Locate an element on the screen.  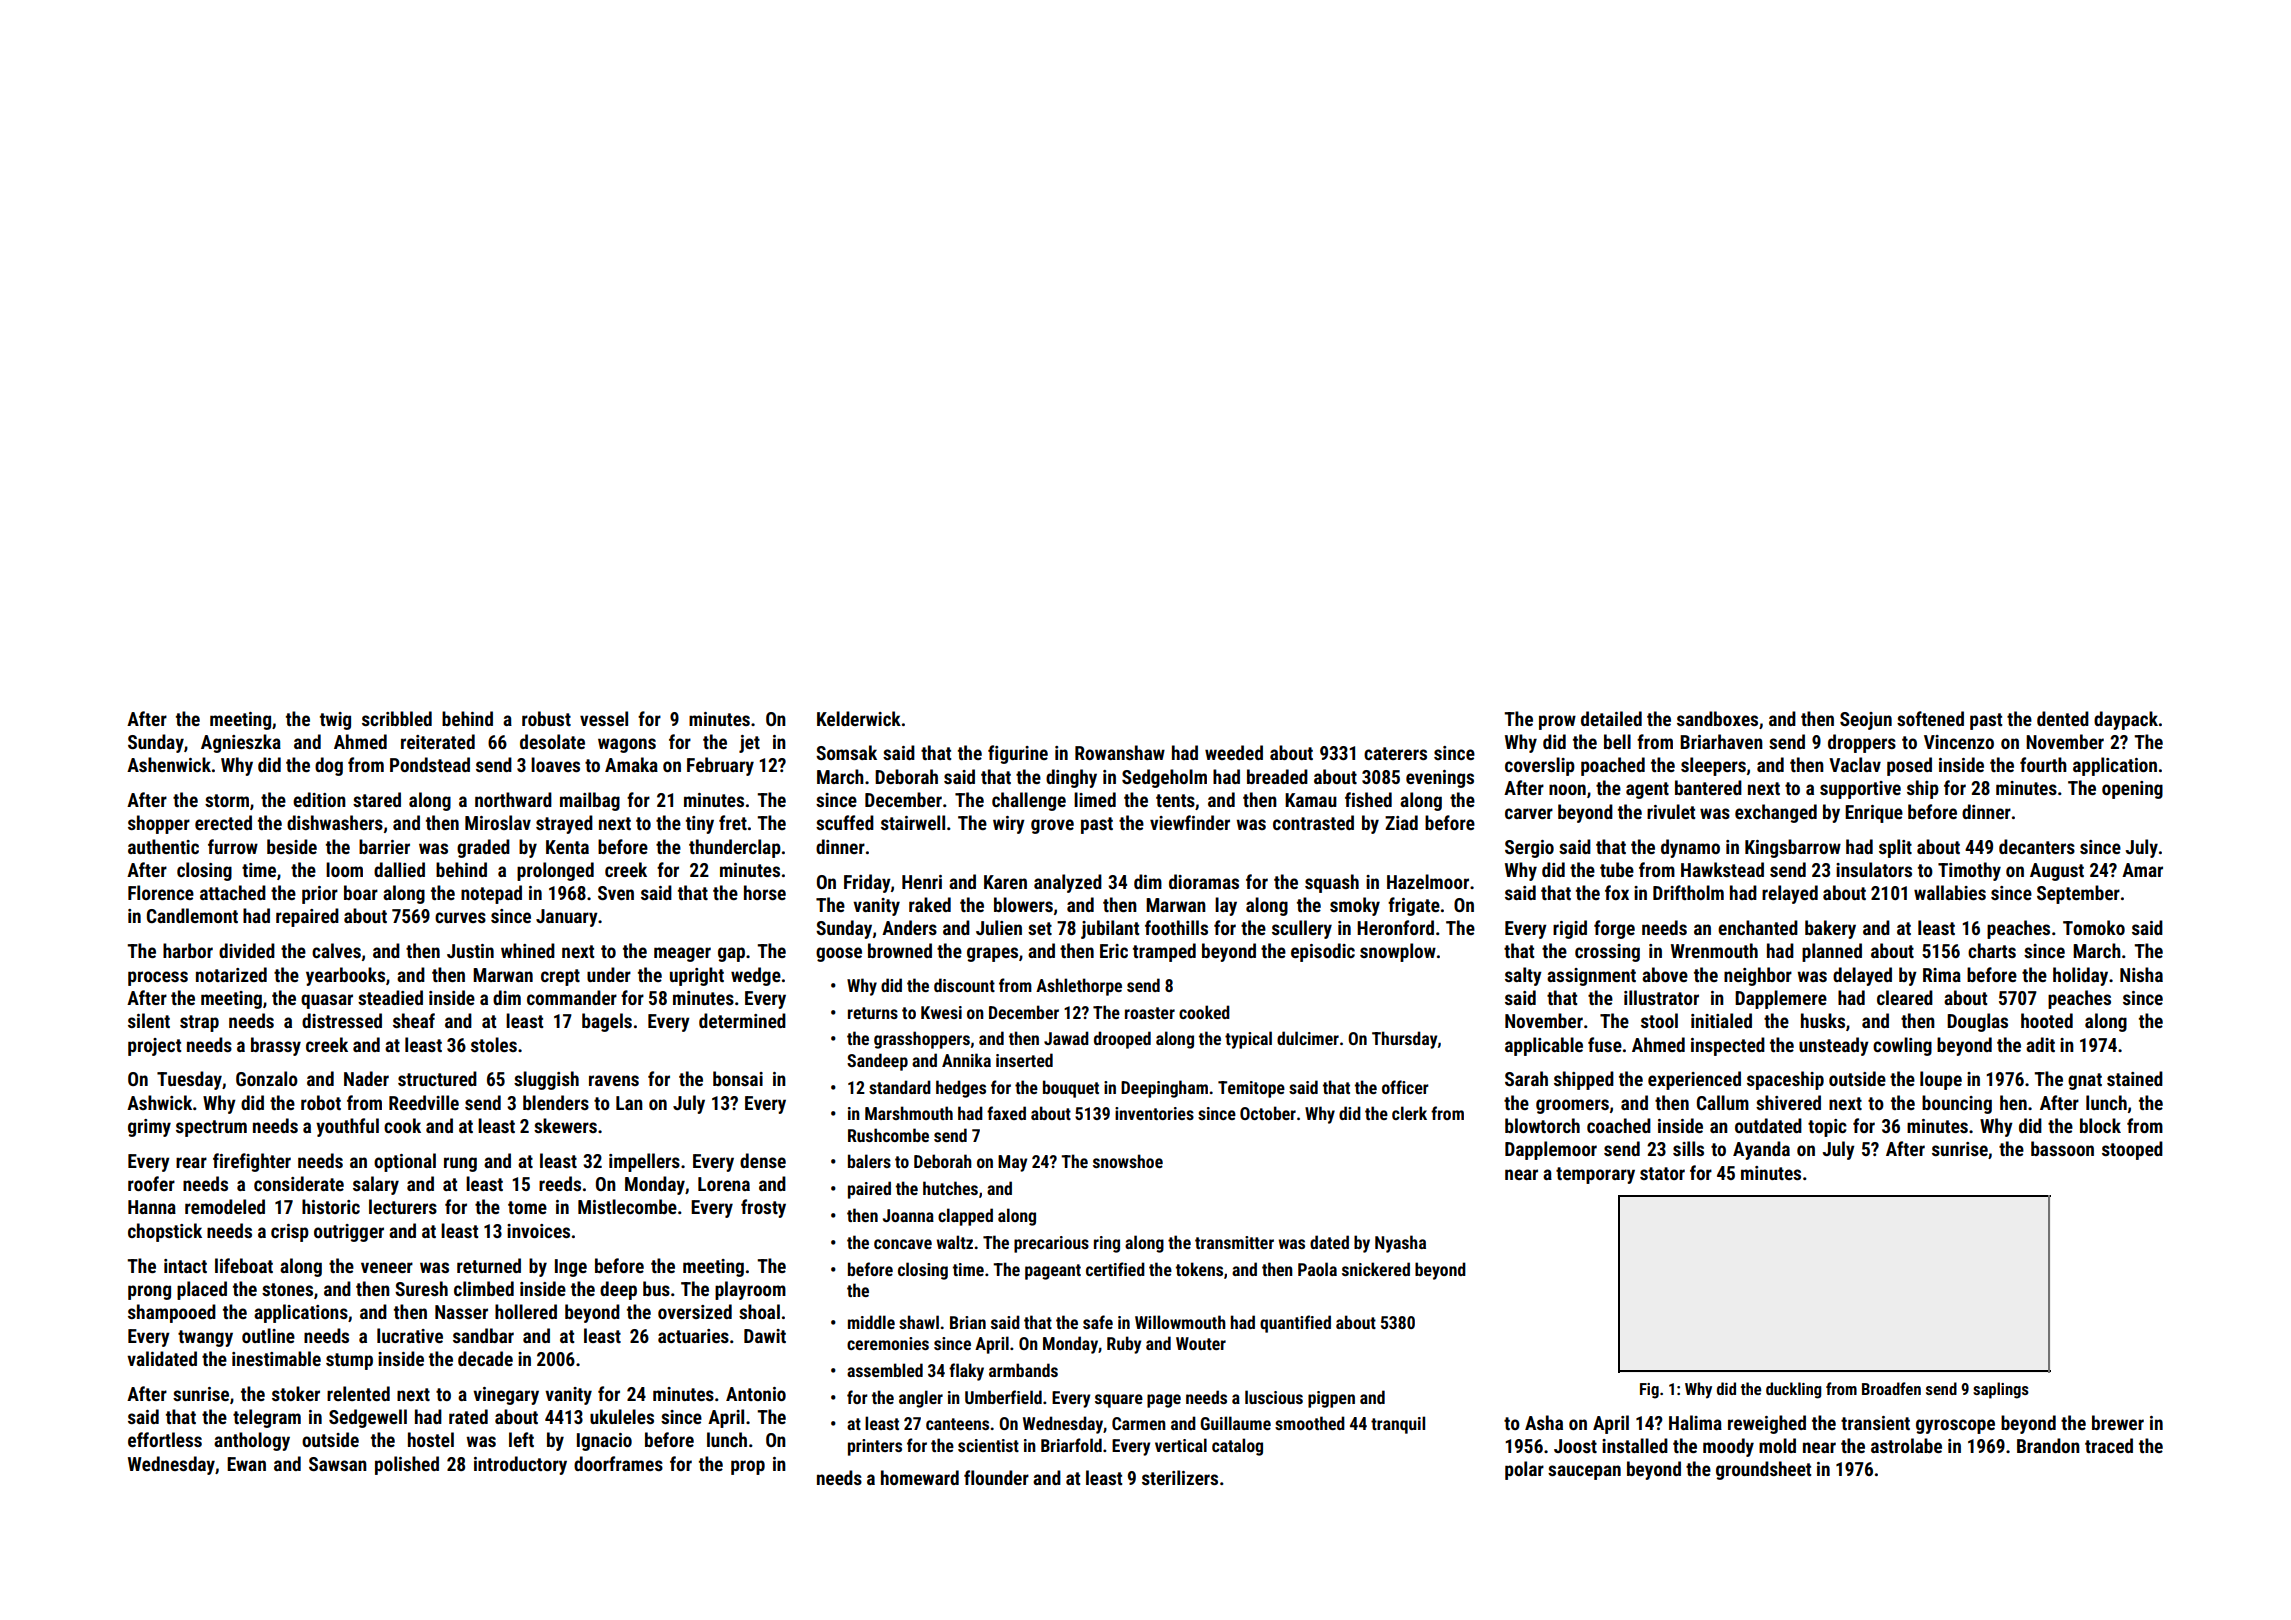
introductory is located at coordinates (520, 1465).
